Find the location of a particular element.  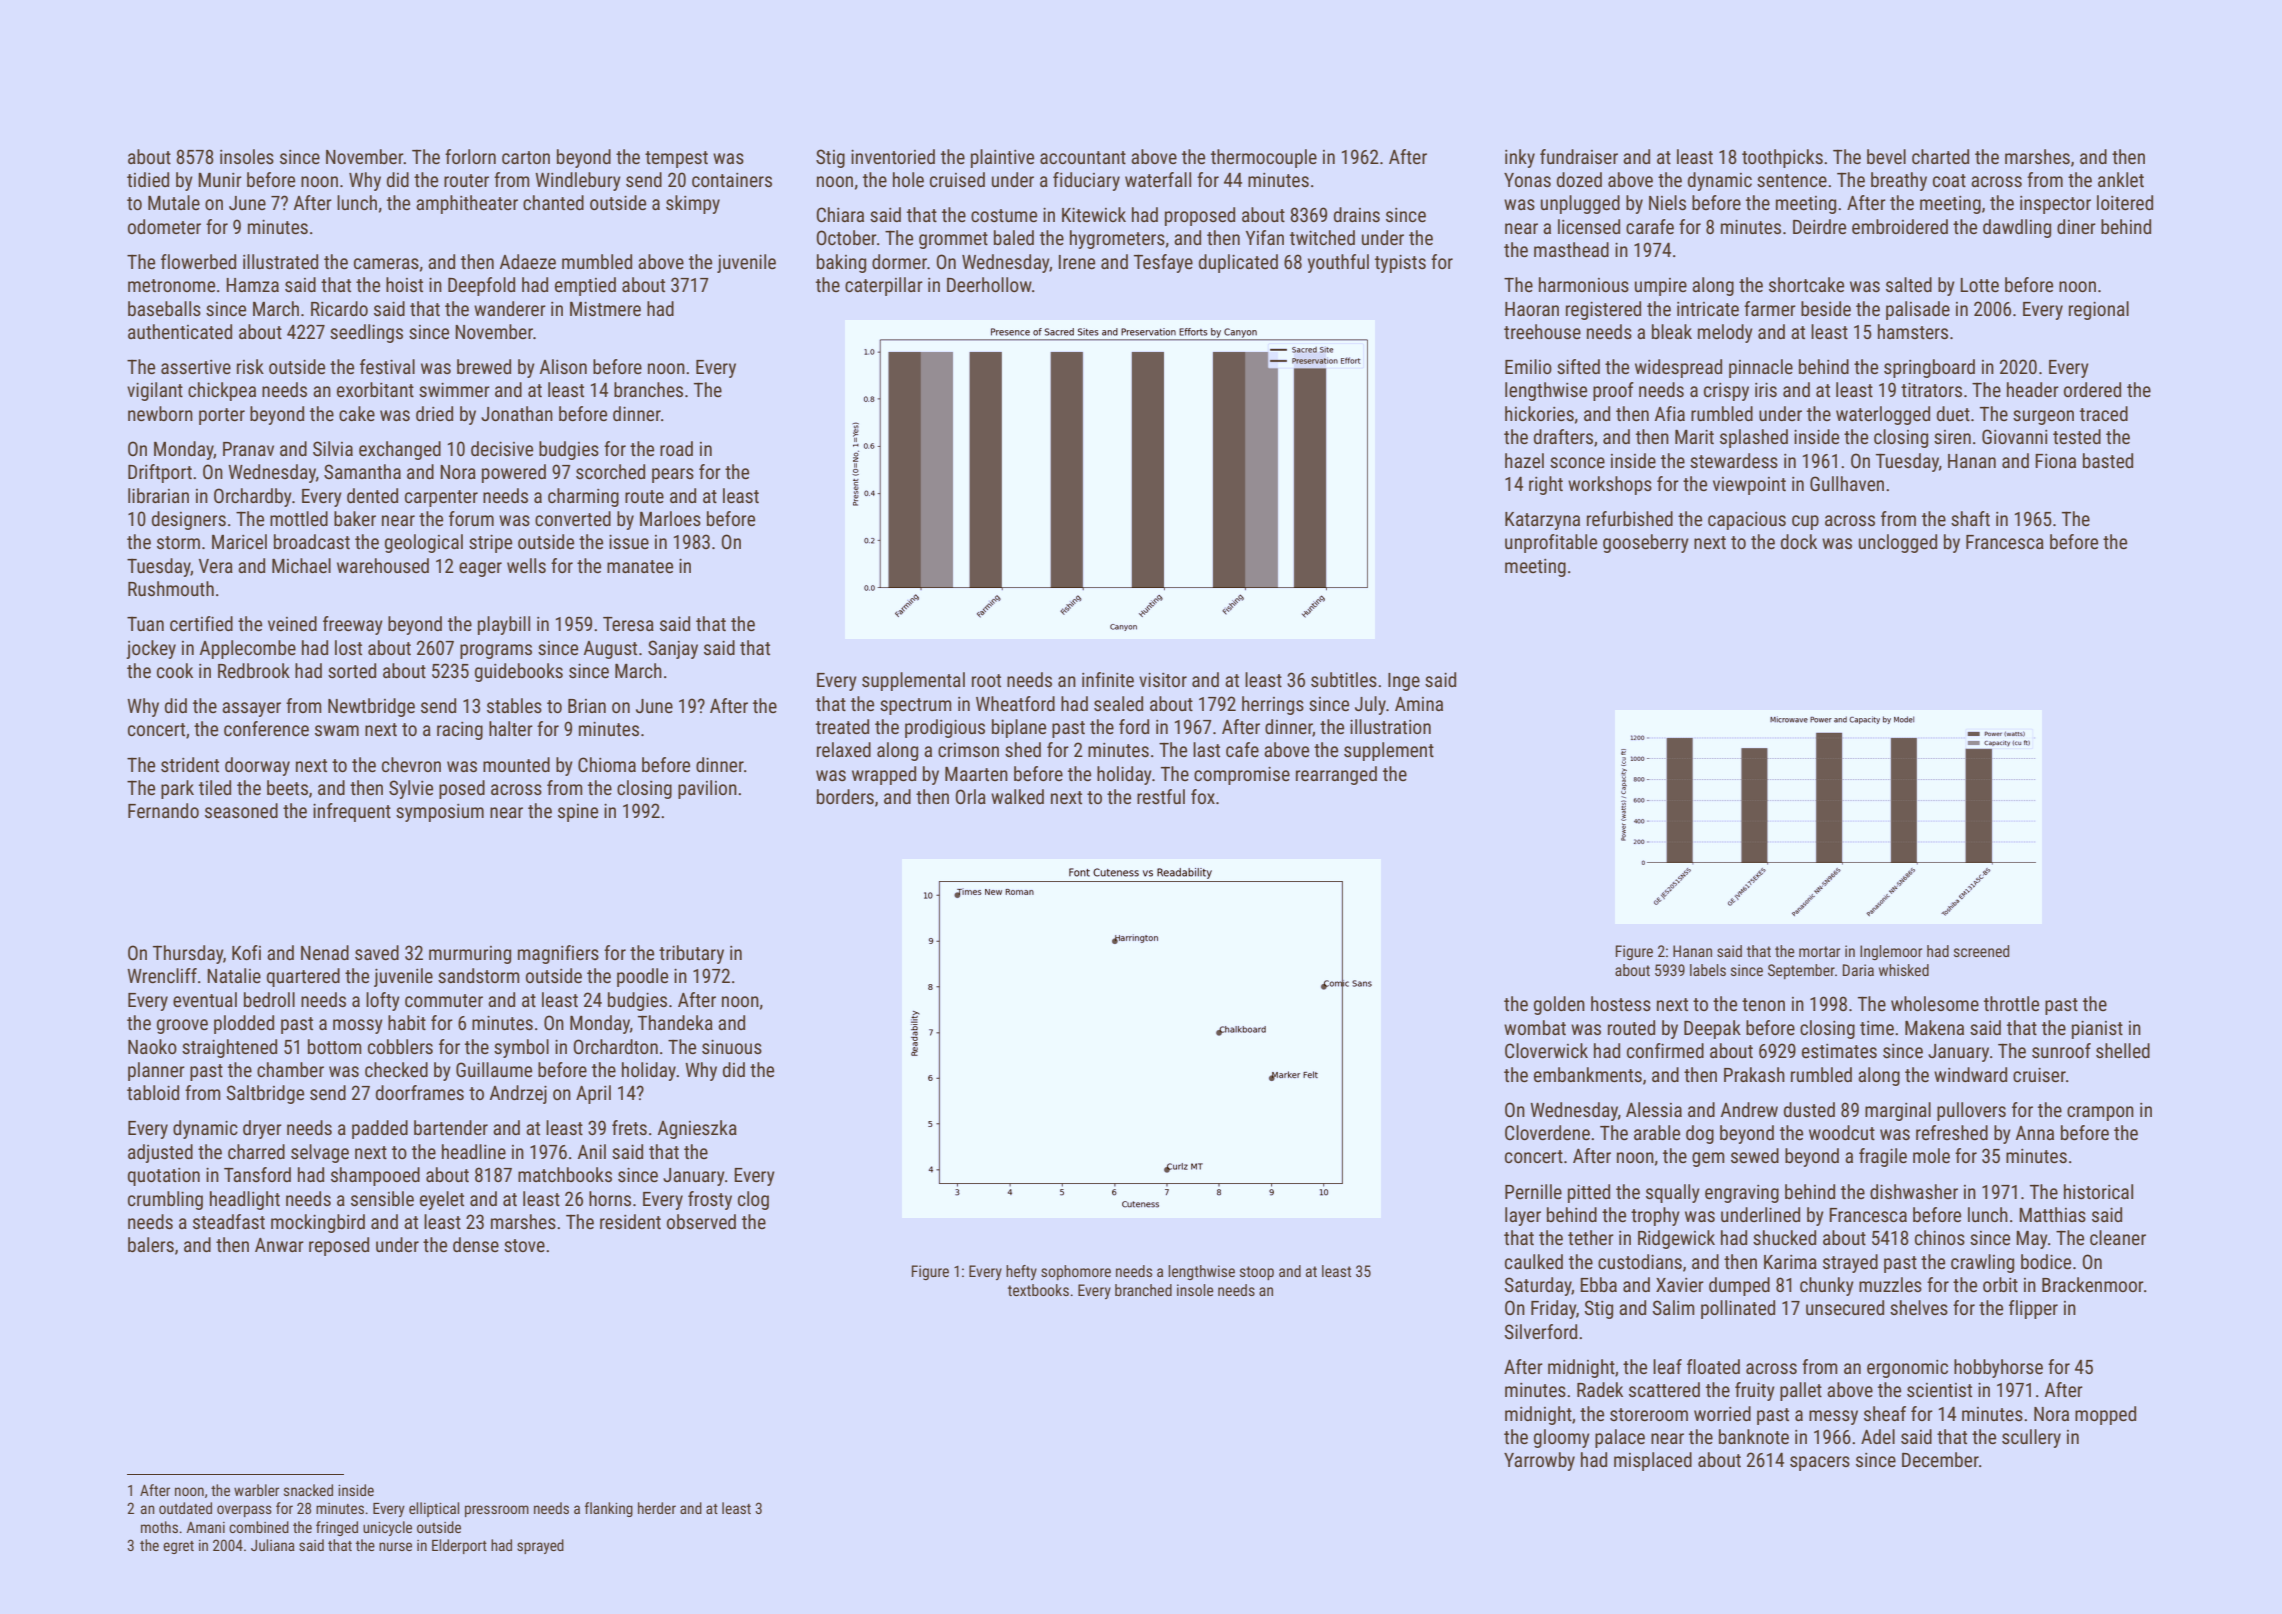

basted is located at coordinates (2108, 460).
